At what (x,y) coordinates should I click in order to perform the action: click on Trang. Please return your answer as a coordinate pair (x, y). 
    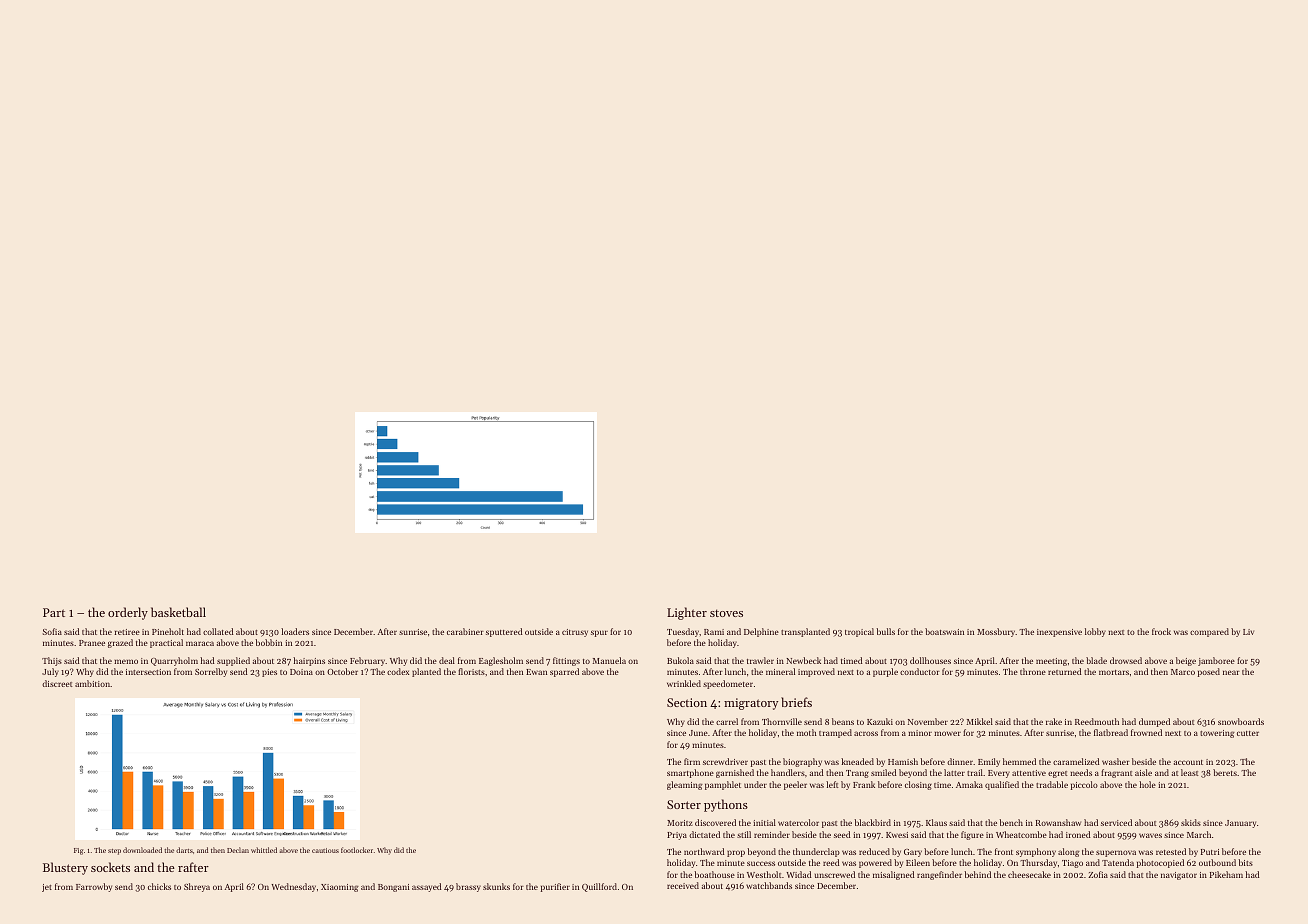
    Looking at the image, I should click on (857, 774).
